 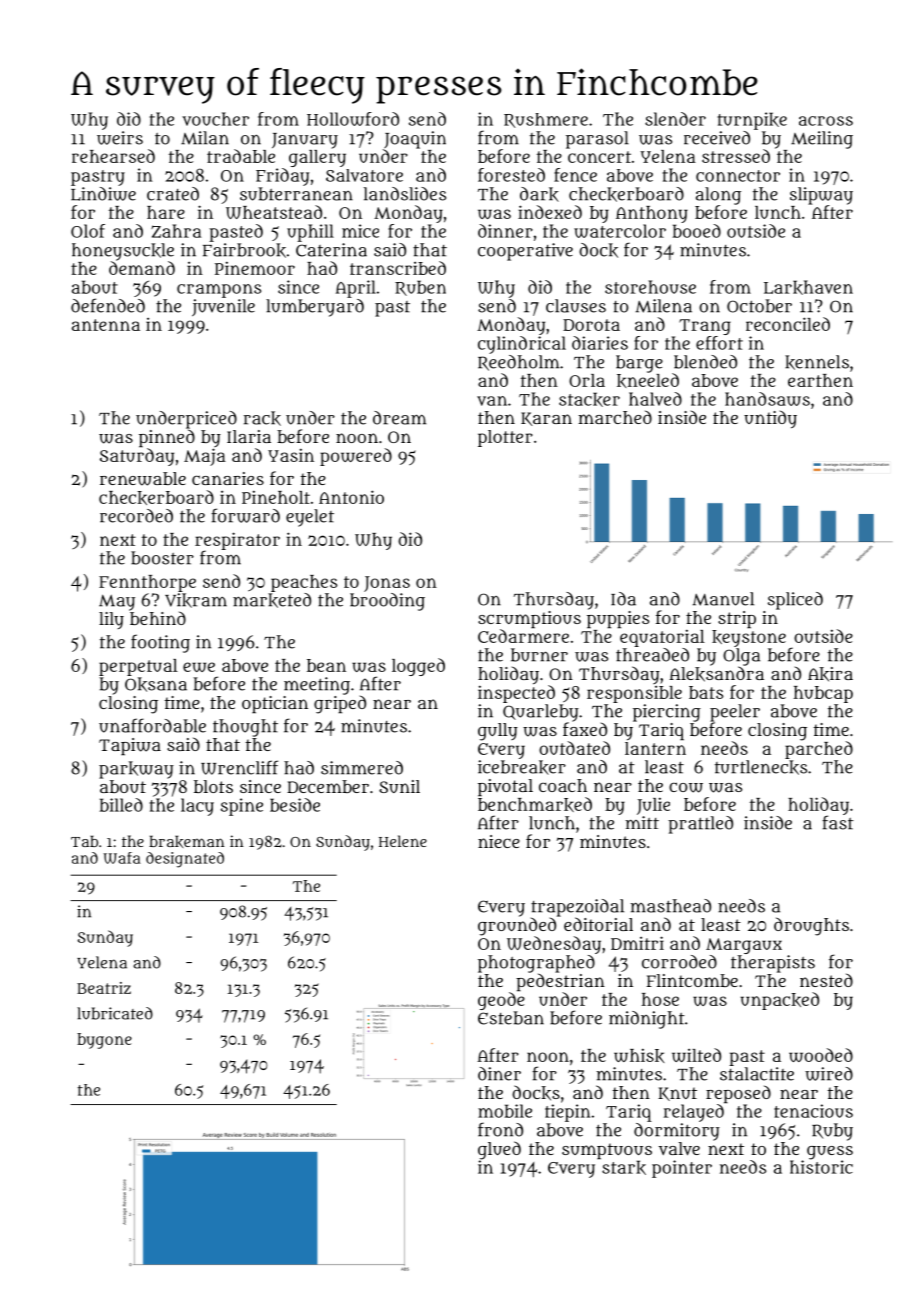 What do you see at coordinates (639, 364) in the screenshot?
I see `barge` at bounding box center [639, 364].
